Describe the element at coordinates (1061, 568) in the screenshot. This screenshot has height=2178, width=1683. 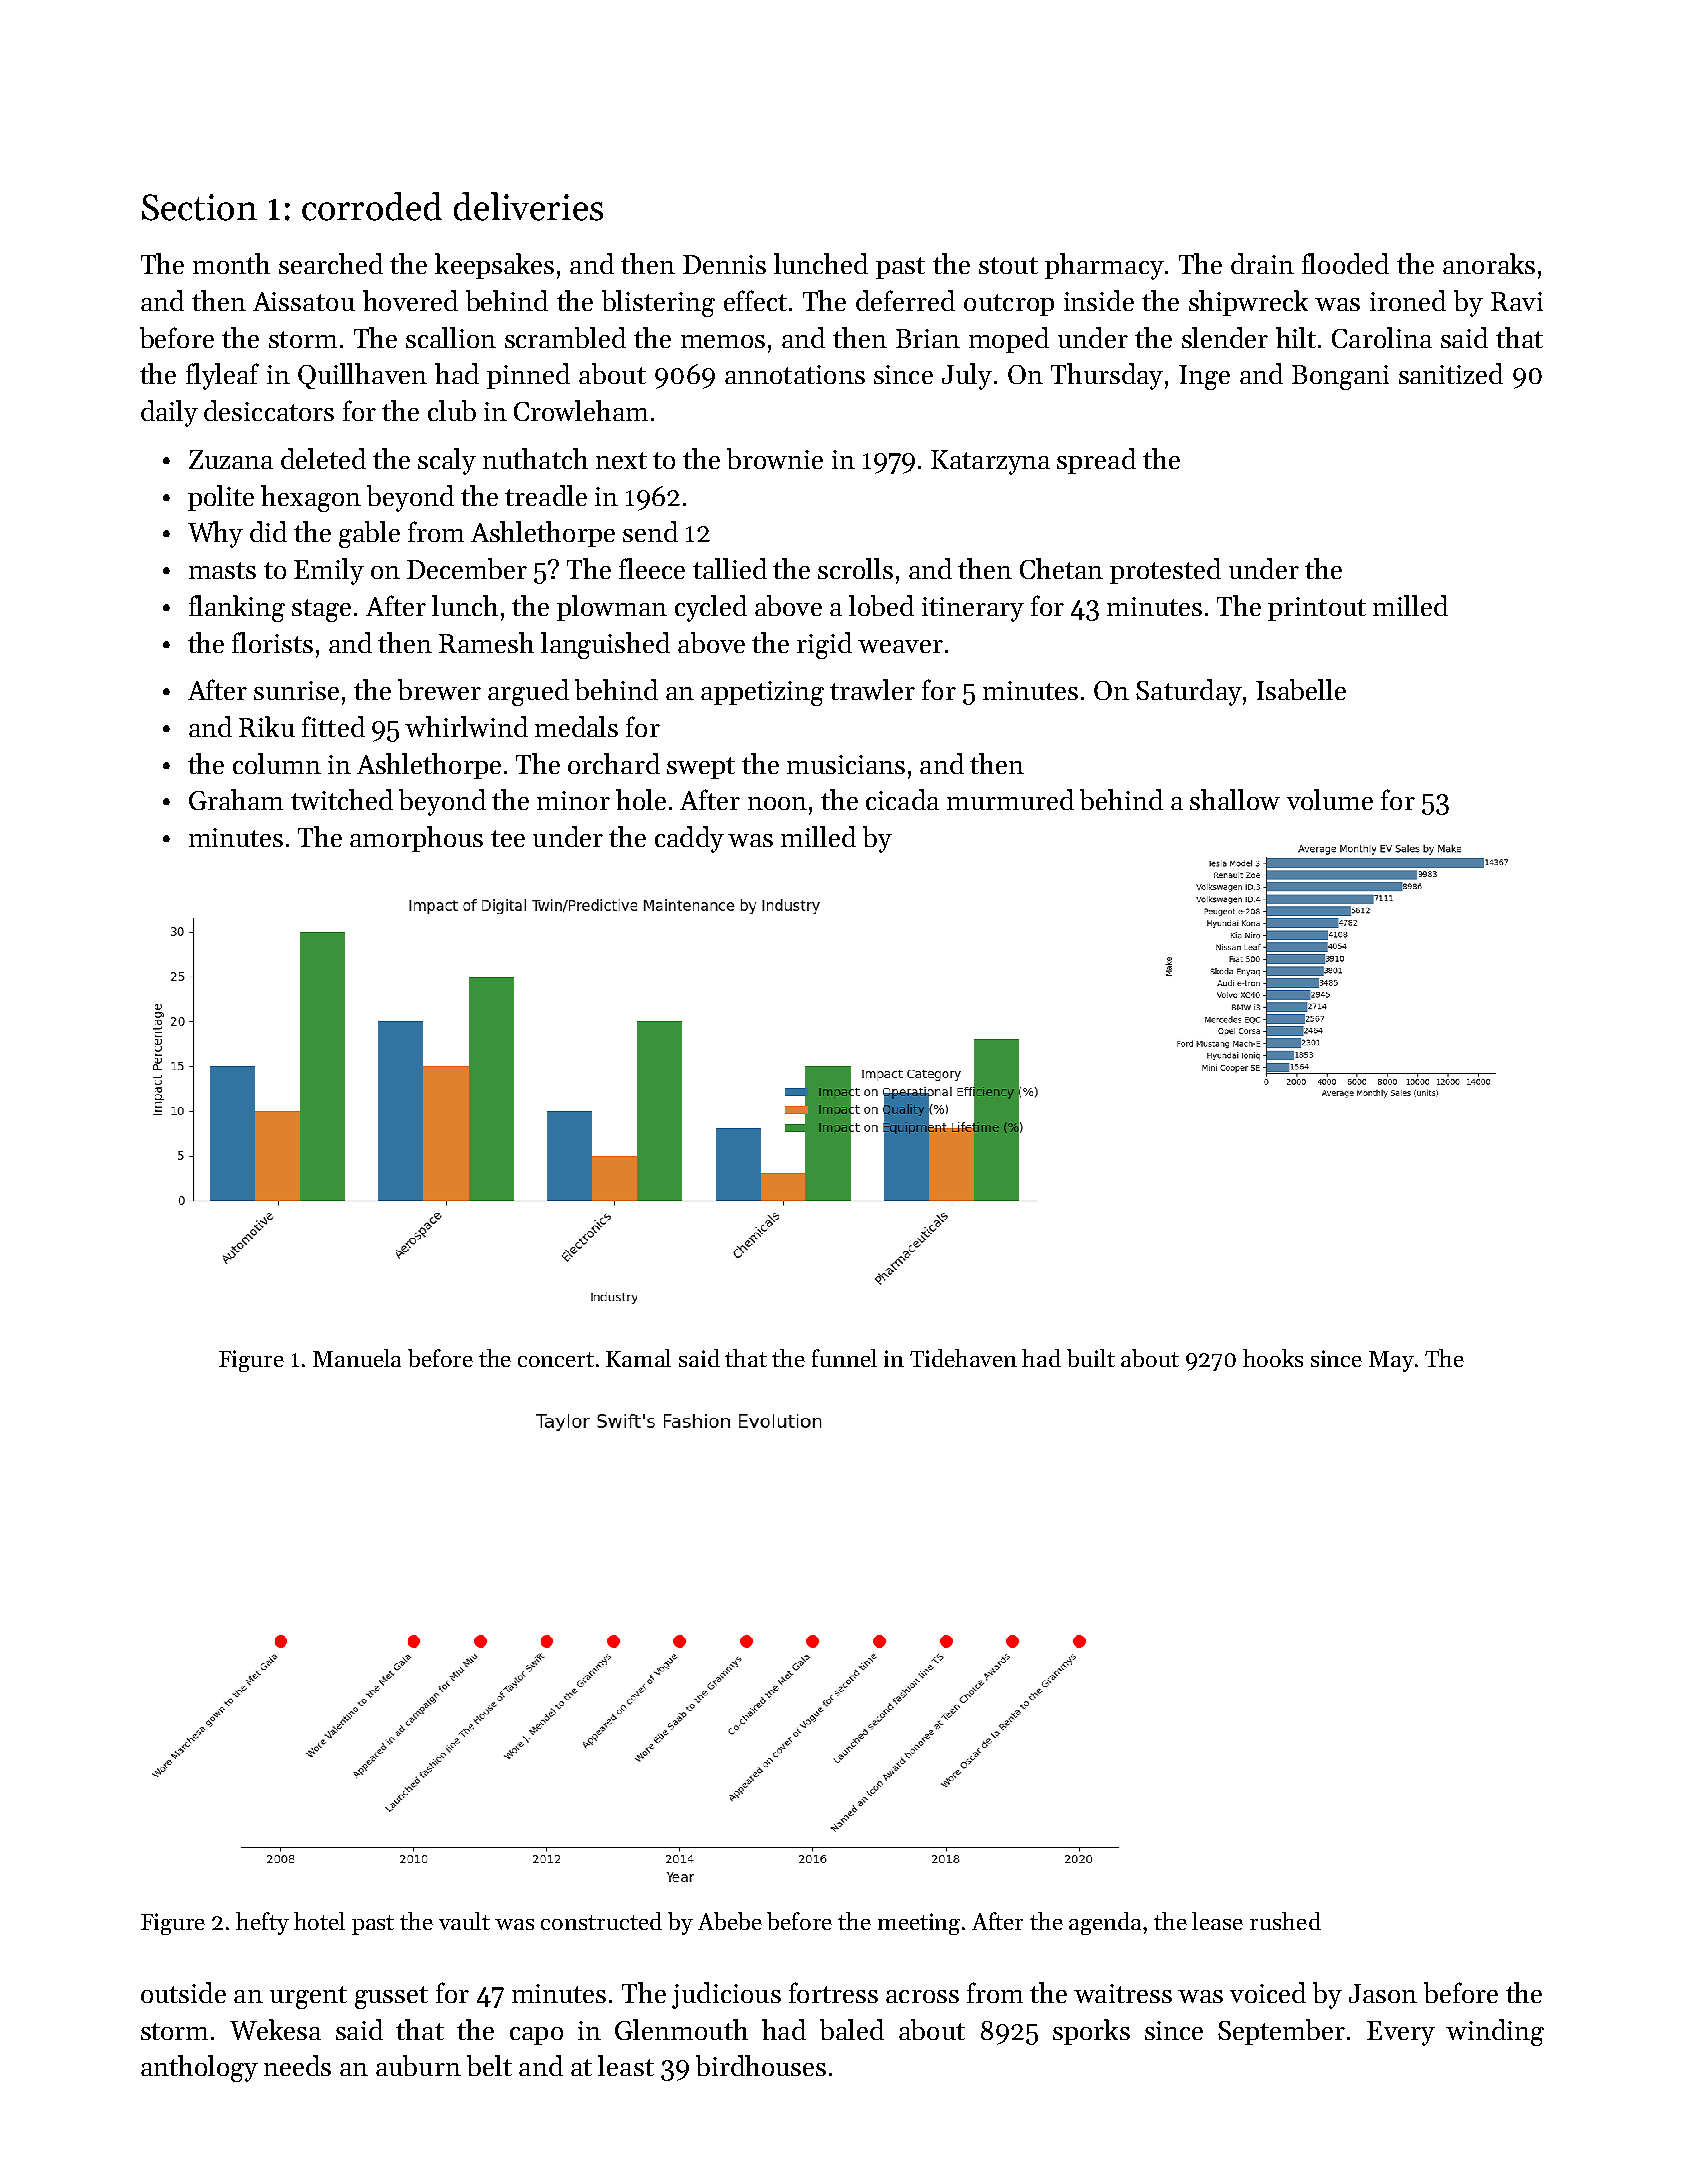
I see `Chetan` at that location.
